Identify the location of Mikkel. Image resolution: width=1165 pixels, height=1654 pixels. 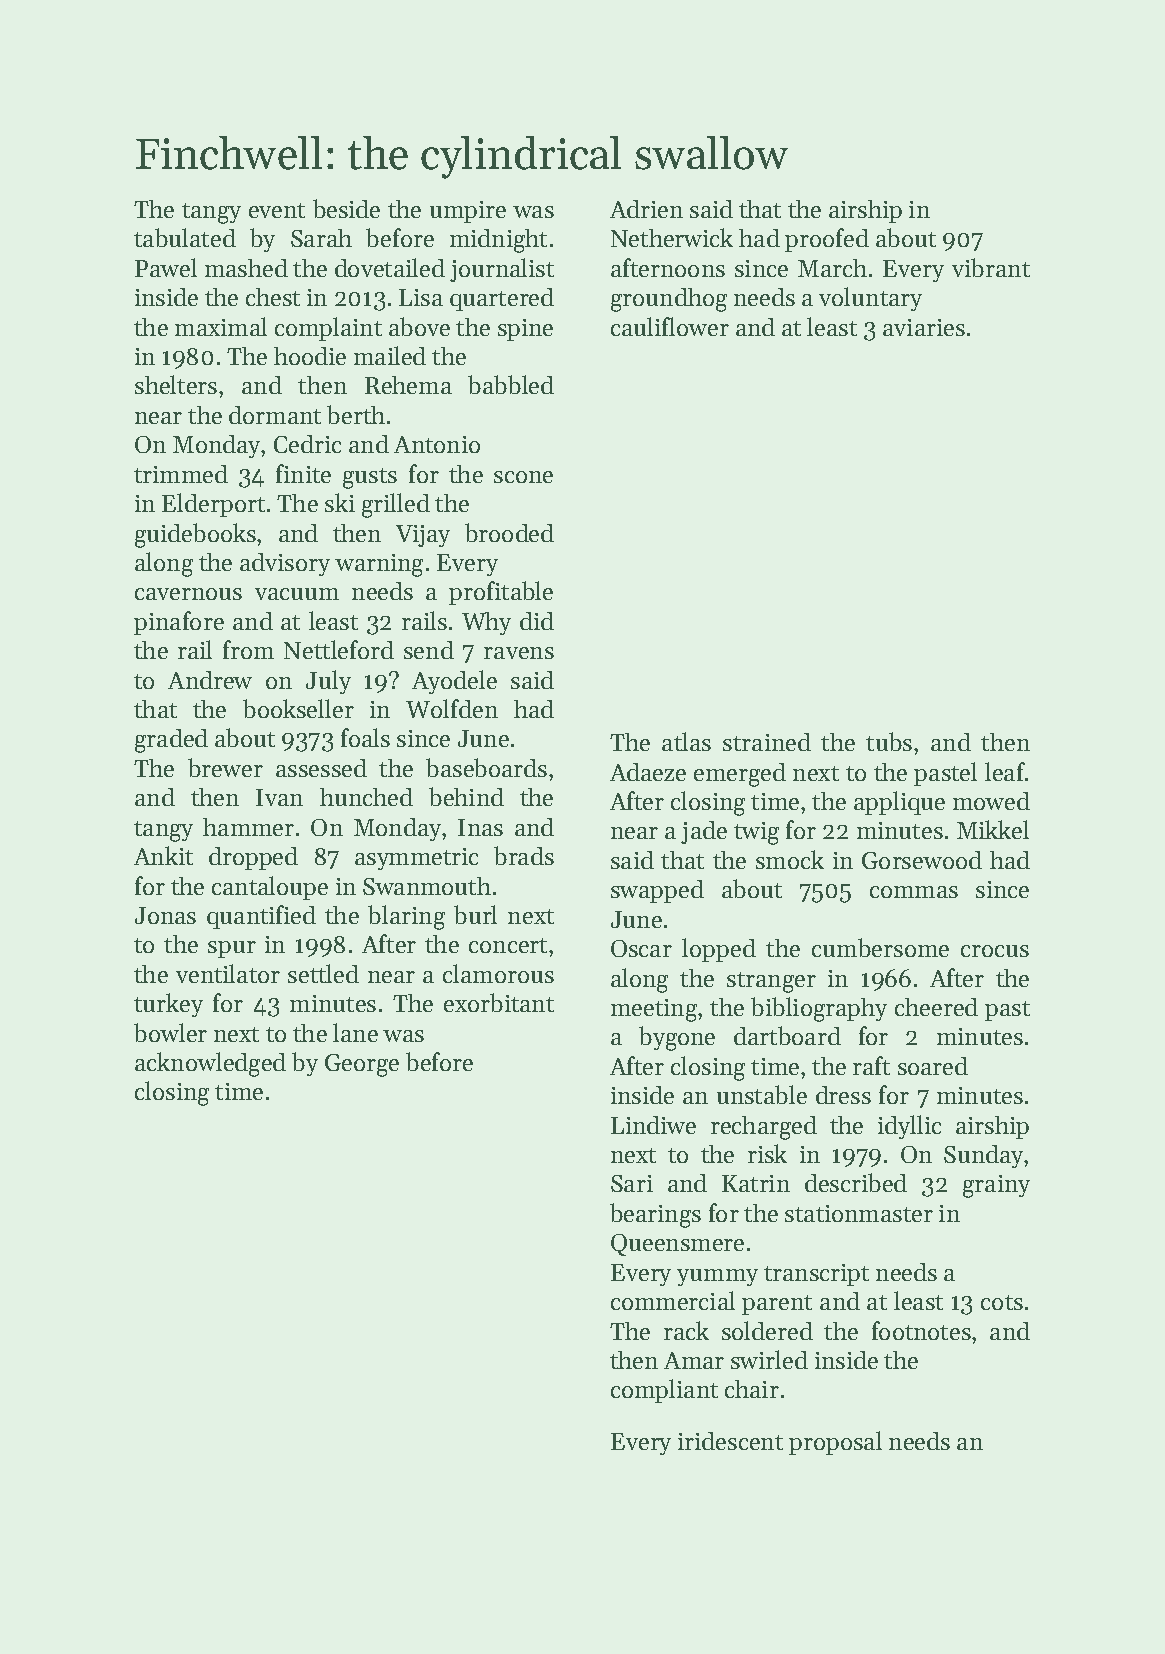
(993, 829).
